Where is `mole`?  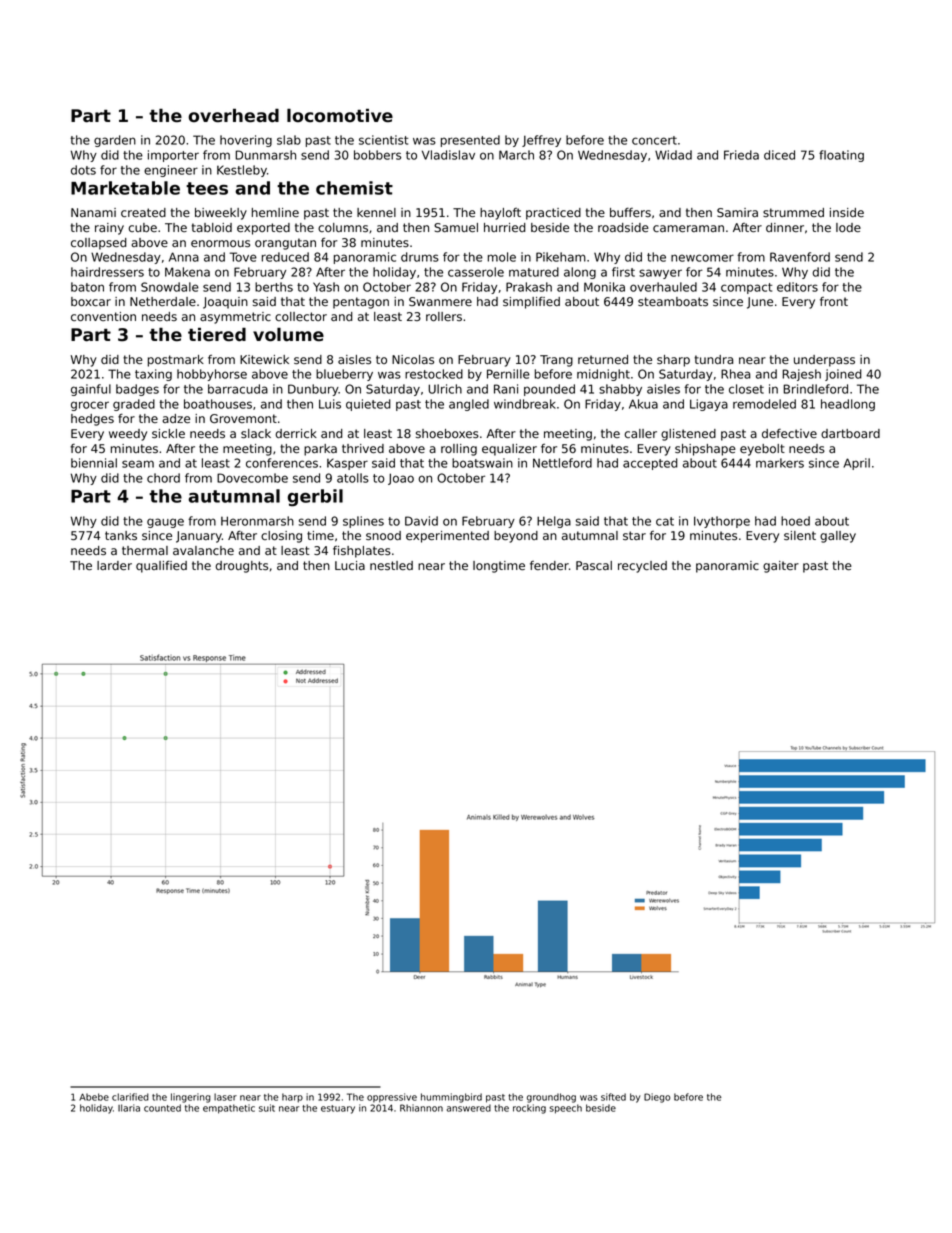
mole is located at coordinates (502, 257).
